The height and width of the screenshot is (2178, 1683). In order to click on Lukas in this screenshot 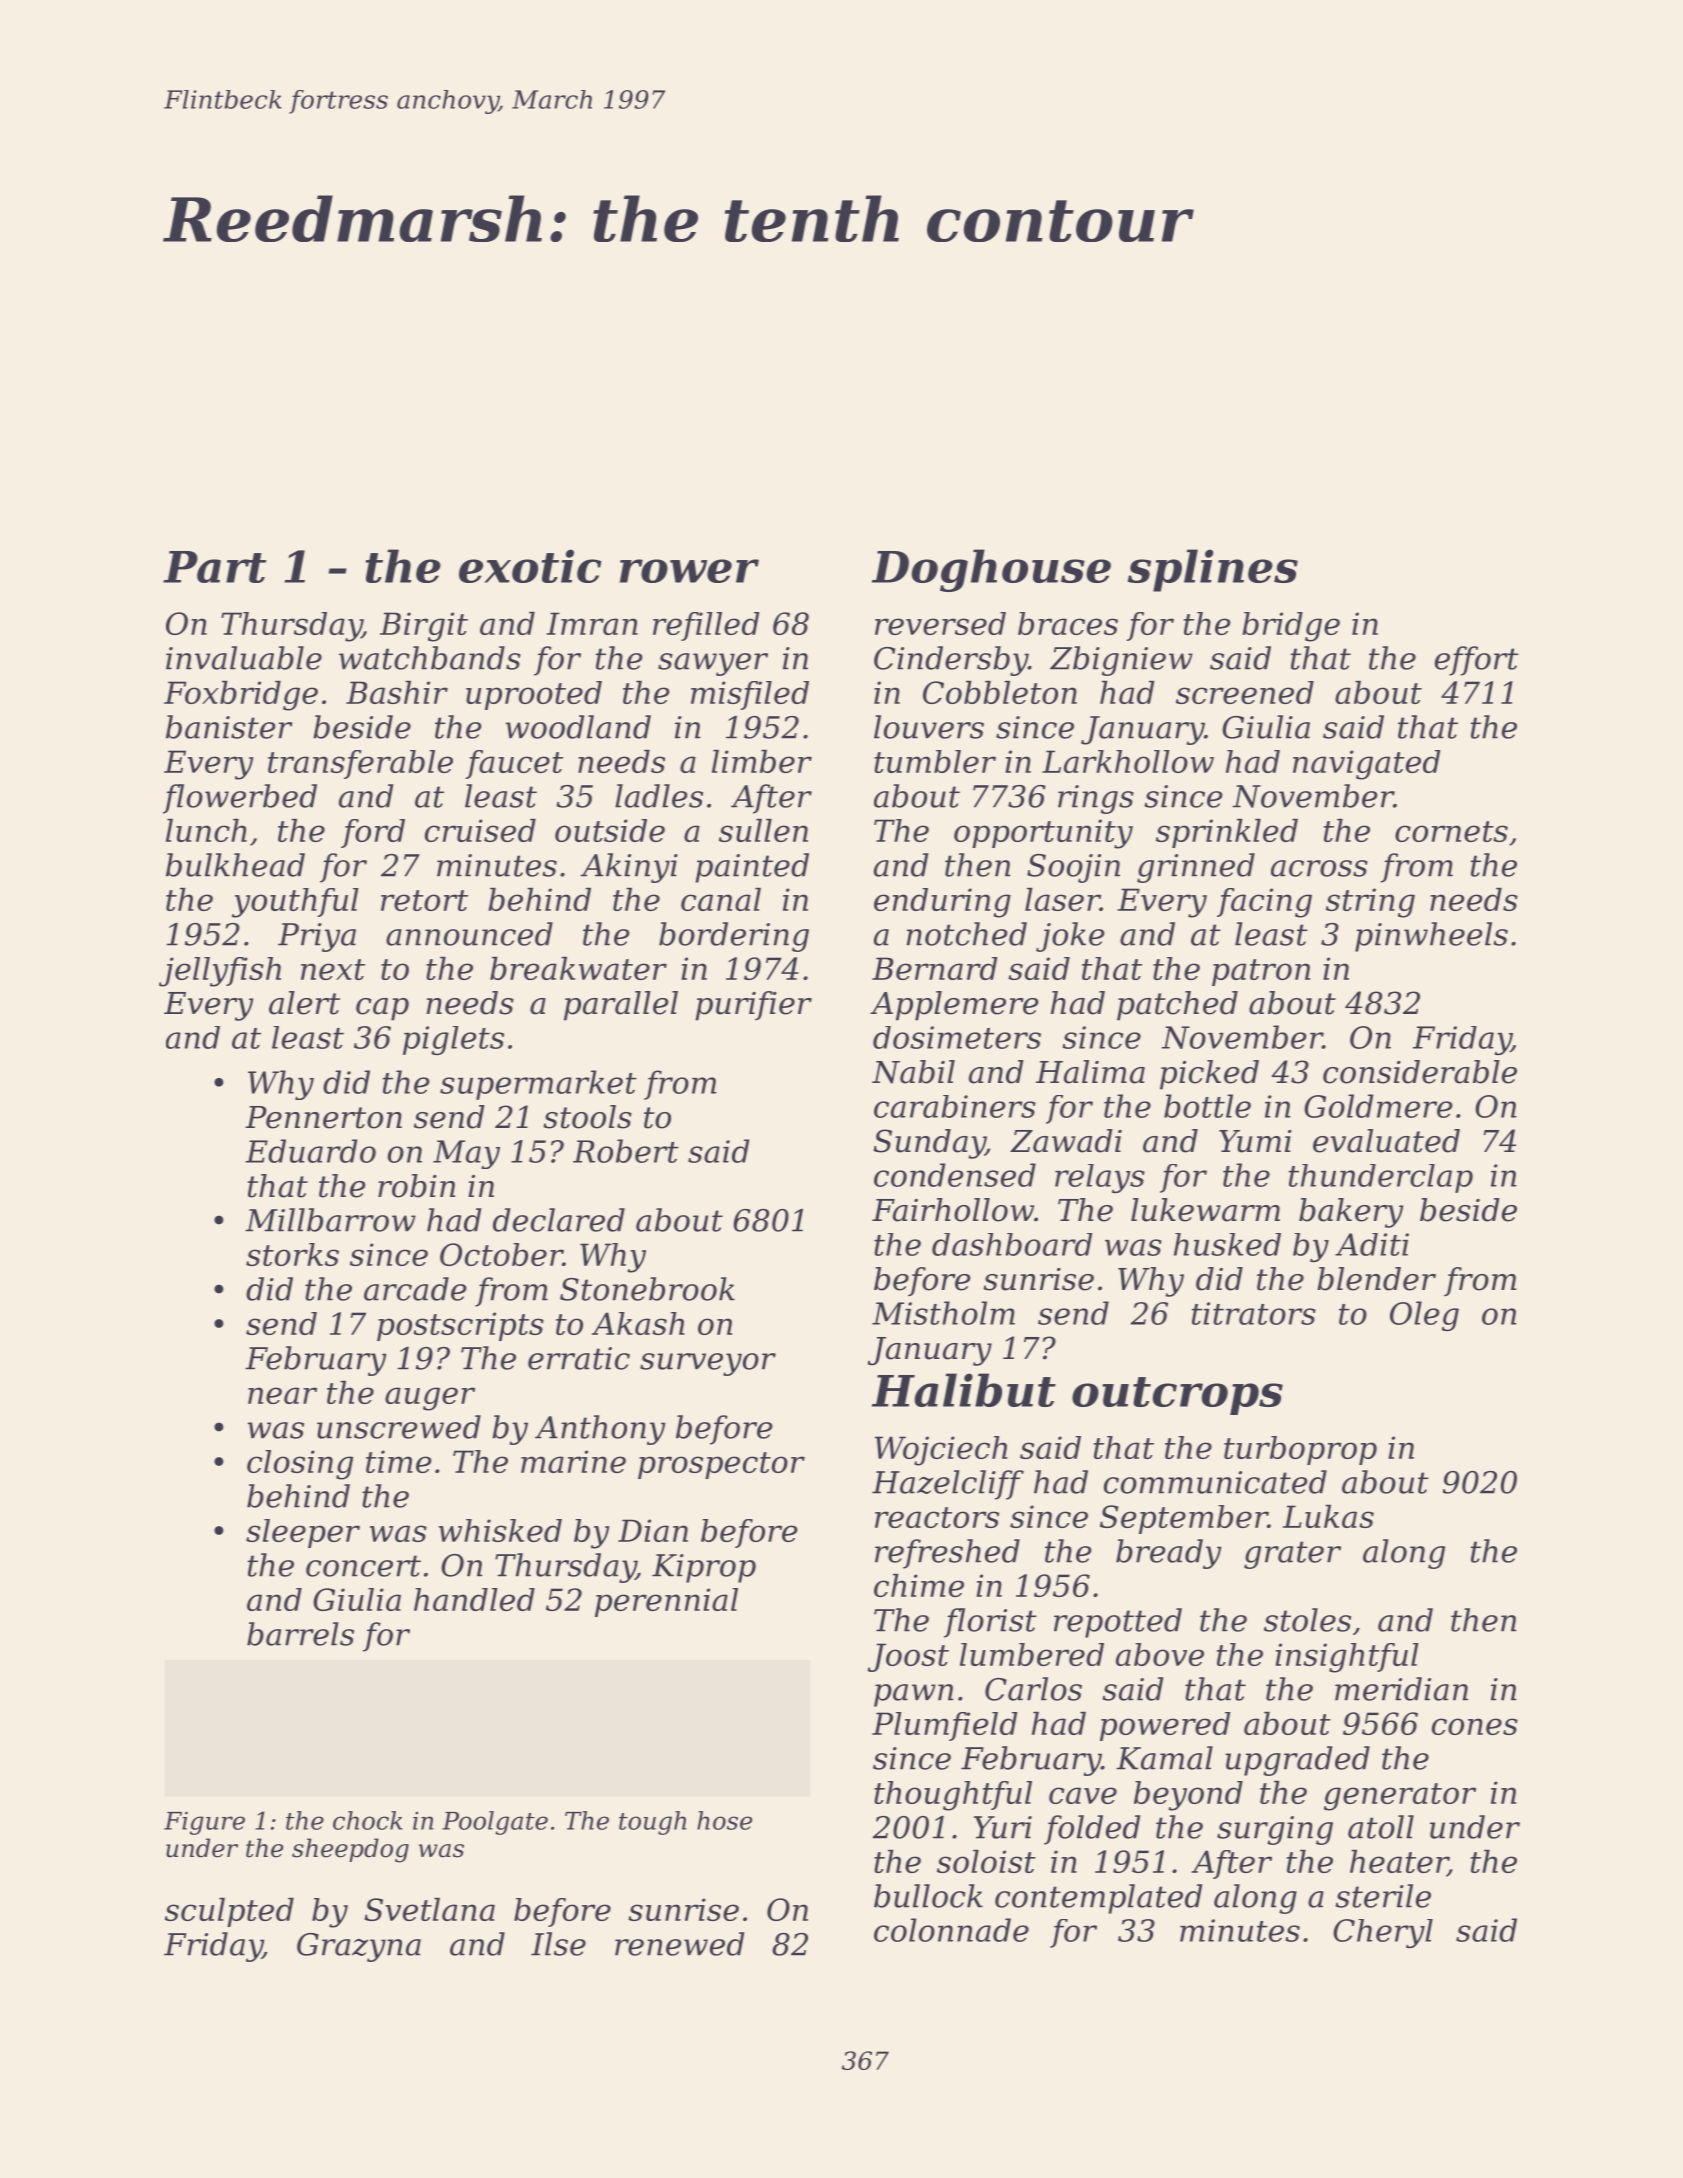, I will do `click(1328, 1516)`.
